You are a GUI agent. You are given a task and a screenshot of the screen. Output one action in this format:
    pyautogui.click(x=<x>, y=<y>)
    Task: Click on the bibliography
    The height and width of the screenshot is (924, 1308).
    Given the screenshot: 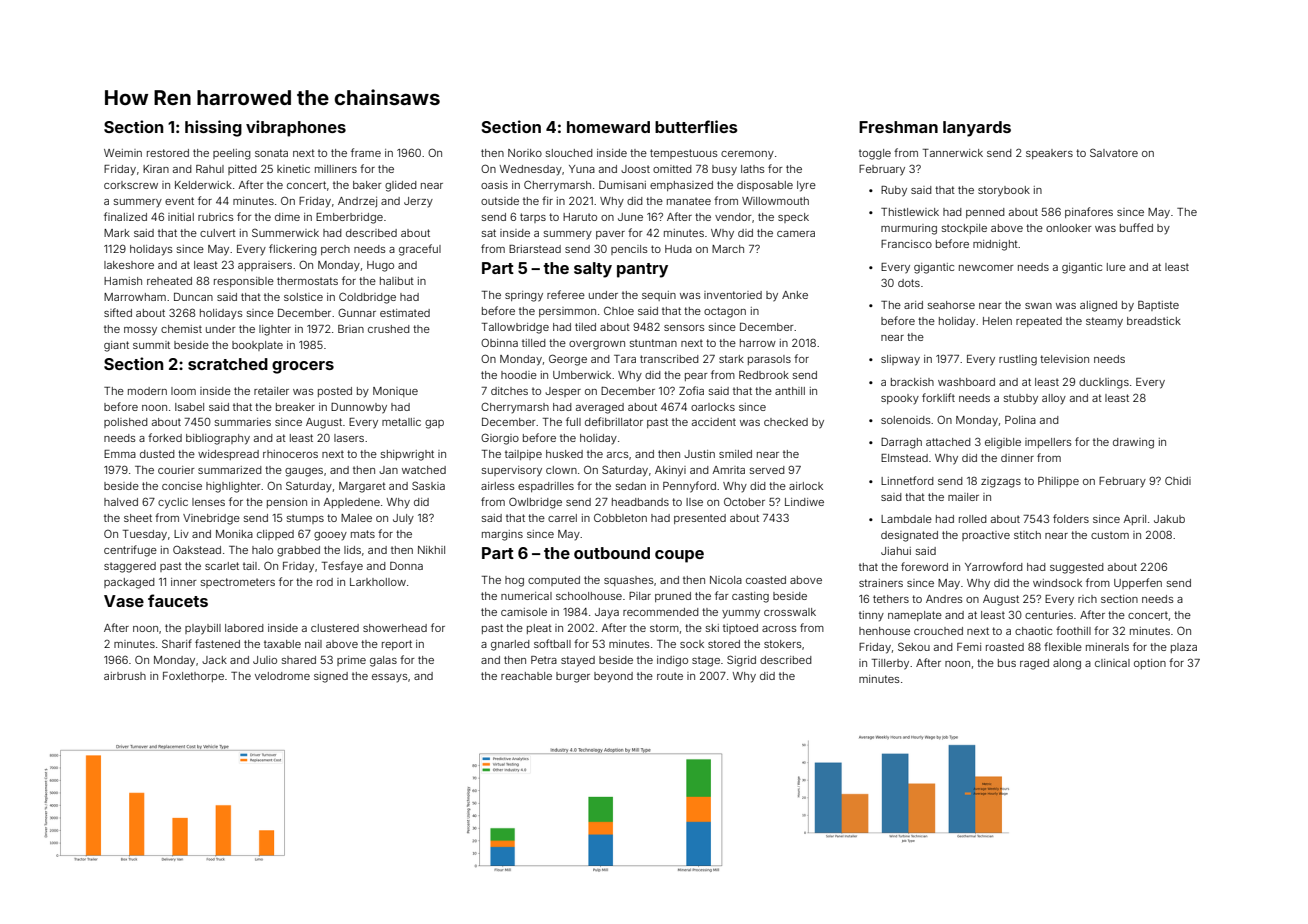 What is the action you would take?
    pyautogui.click(x=218, y=439)
